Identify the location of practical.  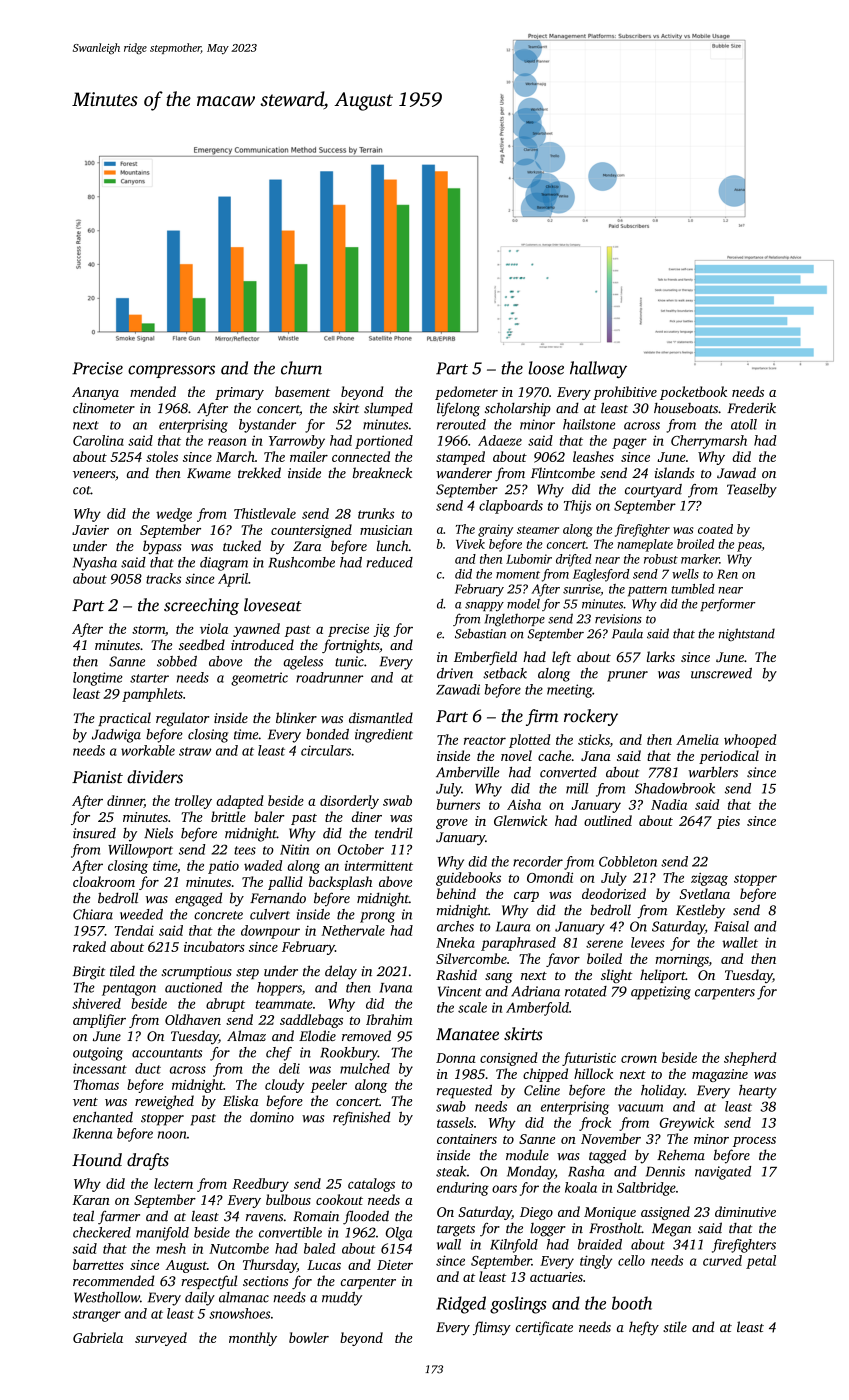
(124, 719).
